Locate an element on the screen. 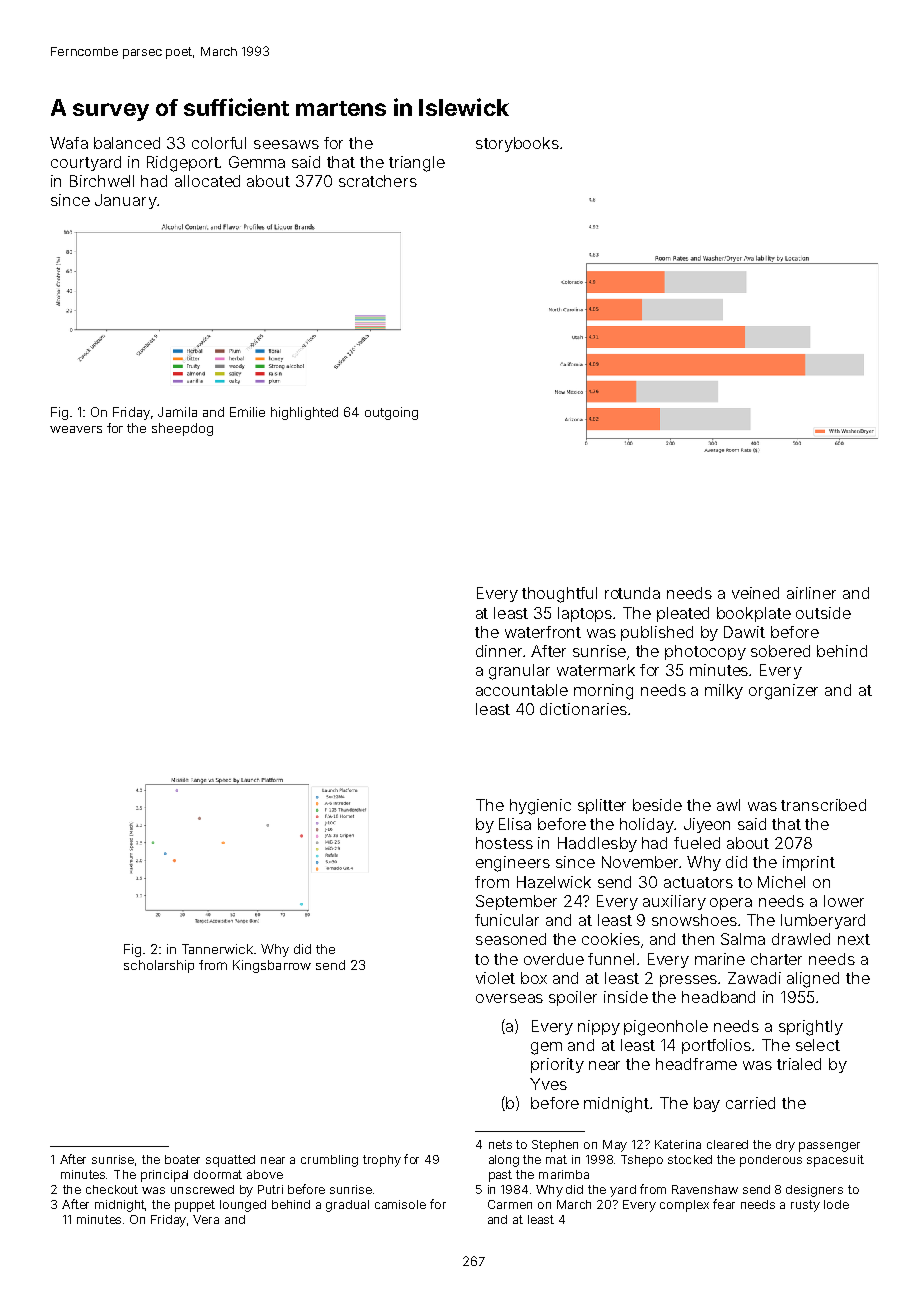 The height and width of the screenshot is (1308, 924). scratchers is located at coordinates (378, 181).
